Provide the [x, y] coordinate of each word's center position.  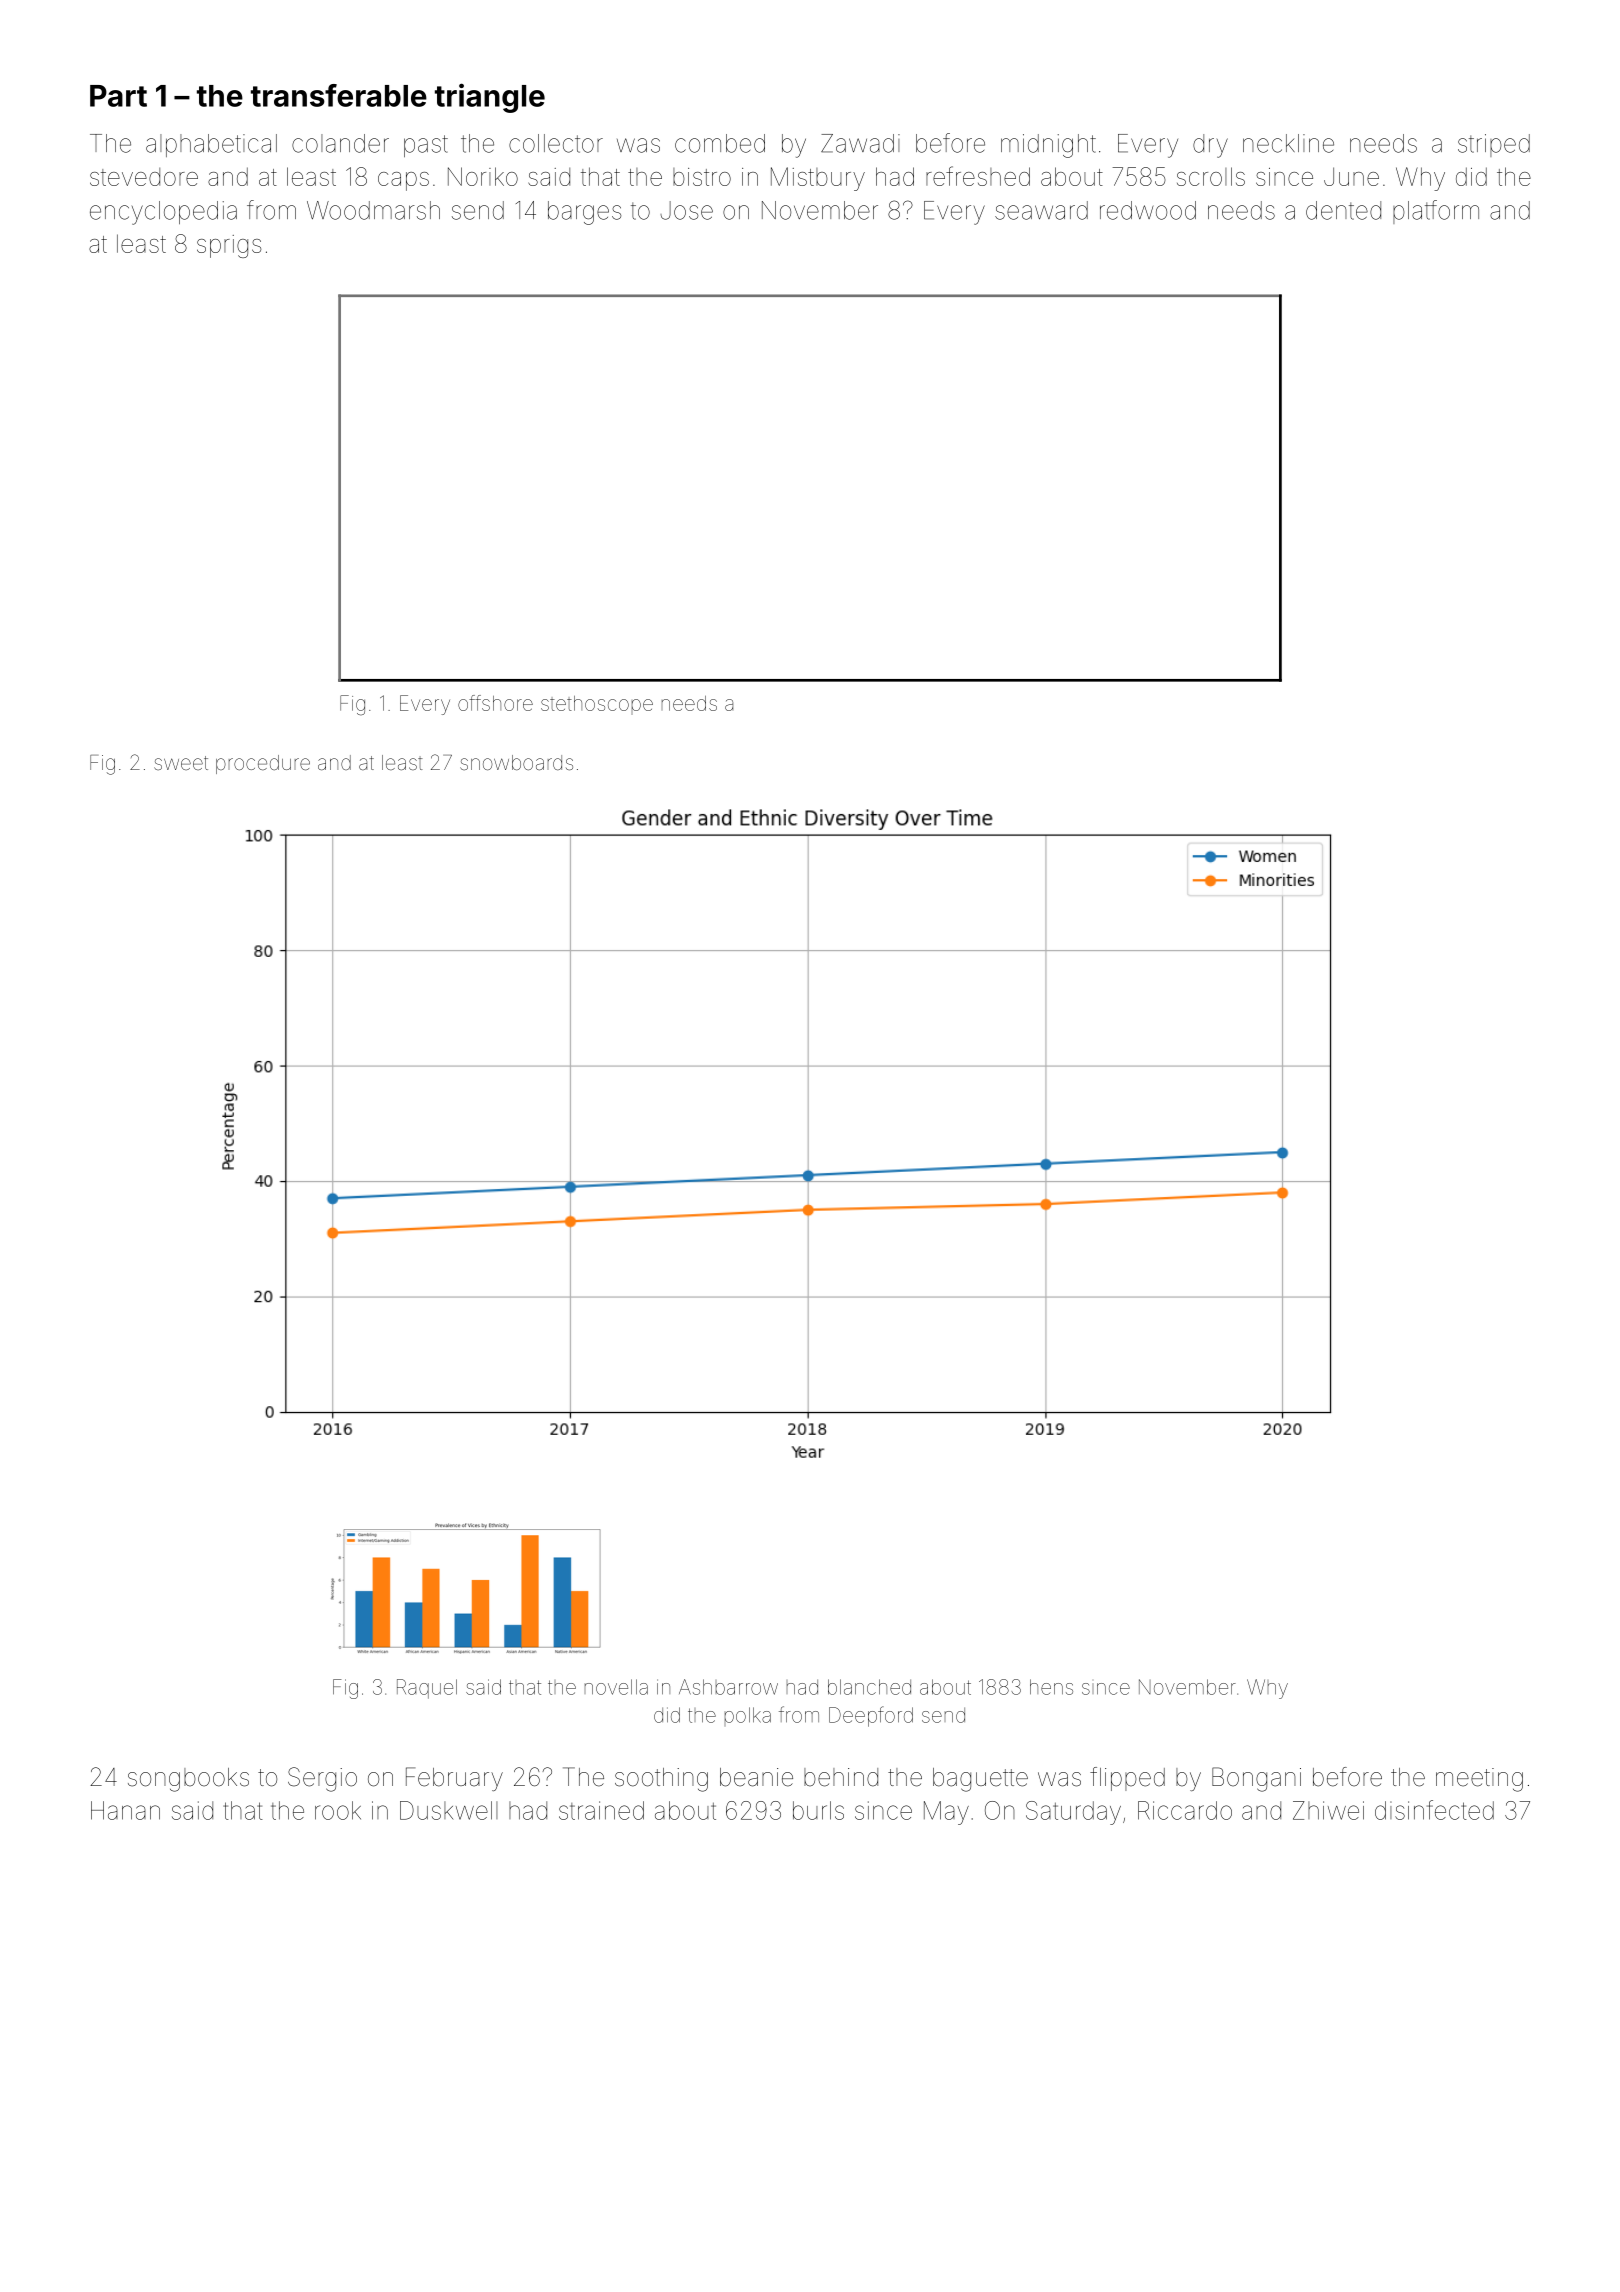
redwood [1148, 210]
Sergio [322, 1779]
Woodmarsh [373, 210]
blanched [869, 1687]
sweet [181, 763]
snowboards [516, 762]
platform [1436, 212]
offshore [495, 703]
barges [584, 213]
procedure [263, 764]
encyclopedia [163, 213]
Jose [686, 210]
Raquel [427, 1689]
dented [1343, 210]
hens [1051, 1687]
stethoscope [597, 703]
